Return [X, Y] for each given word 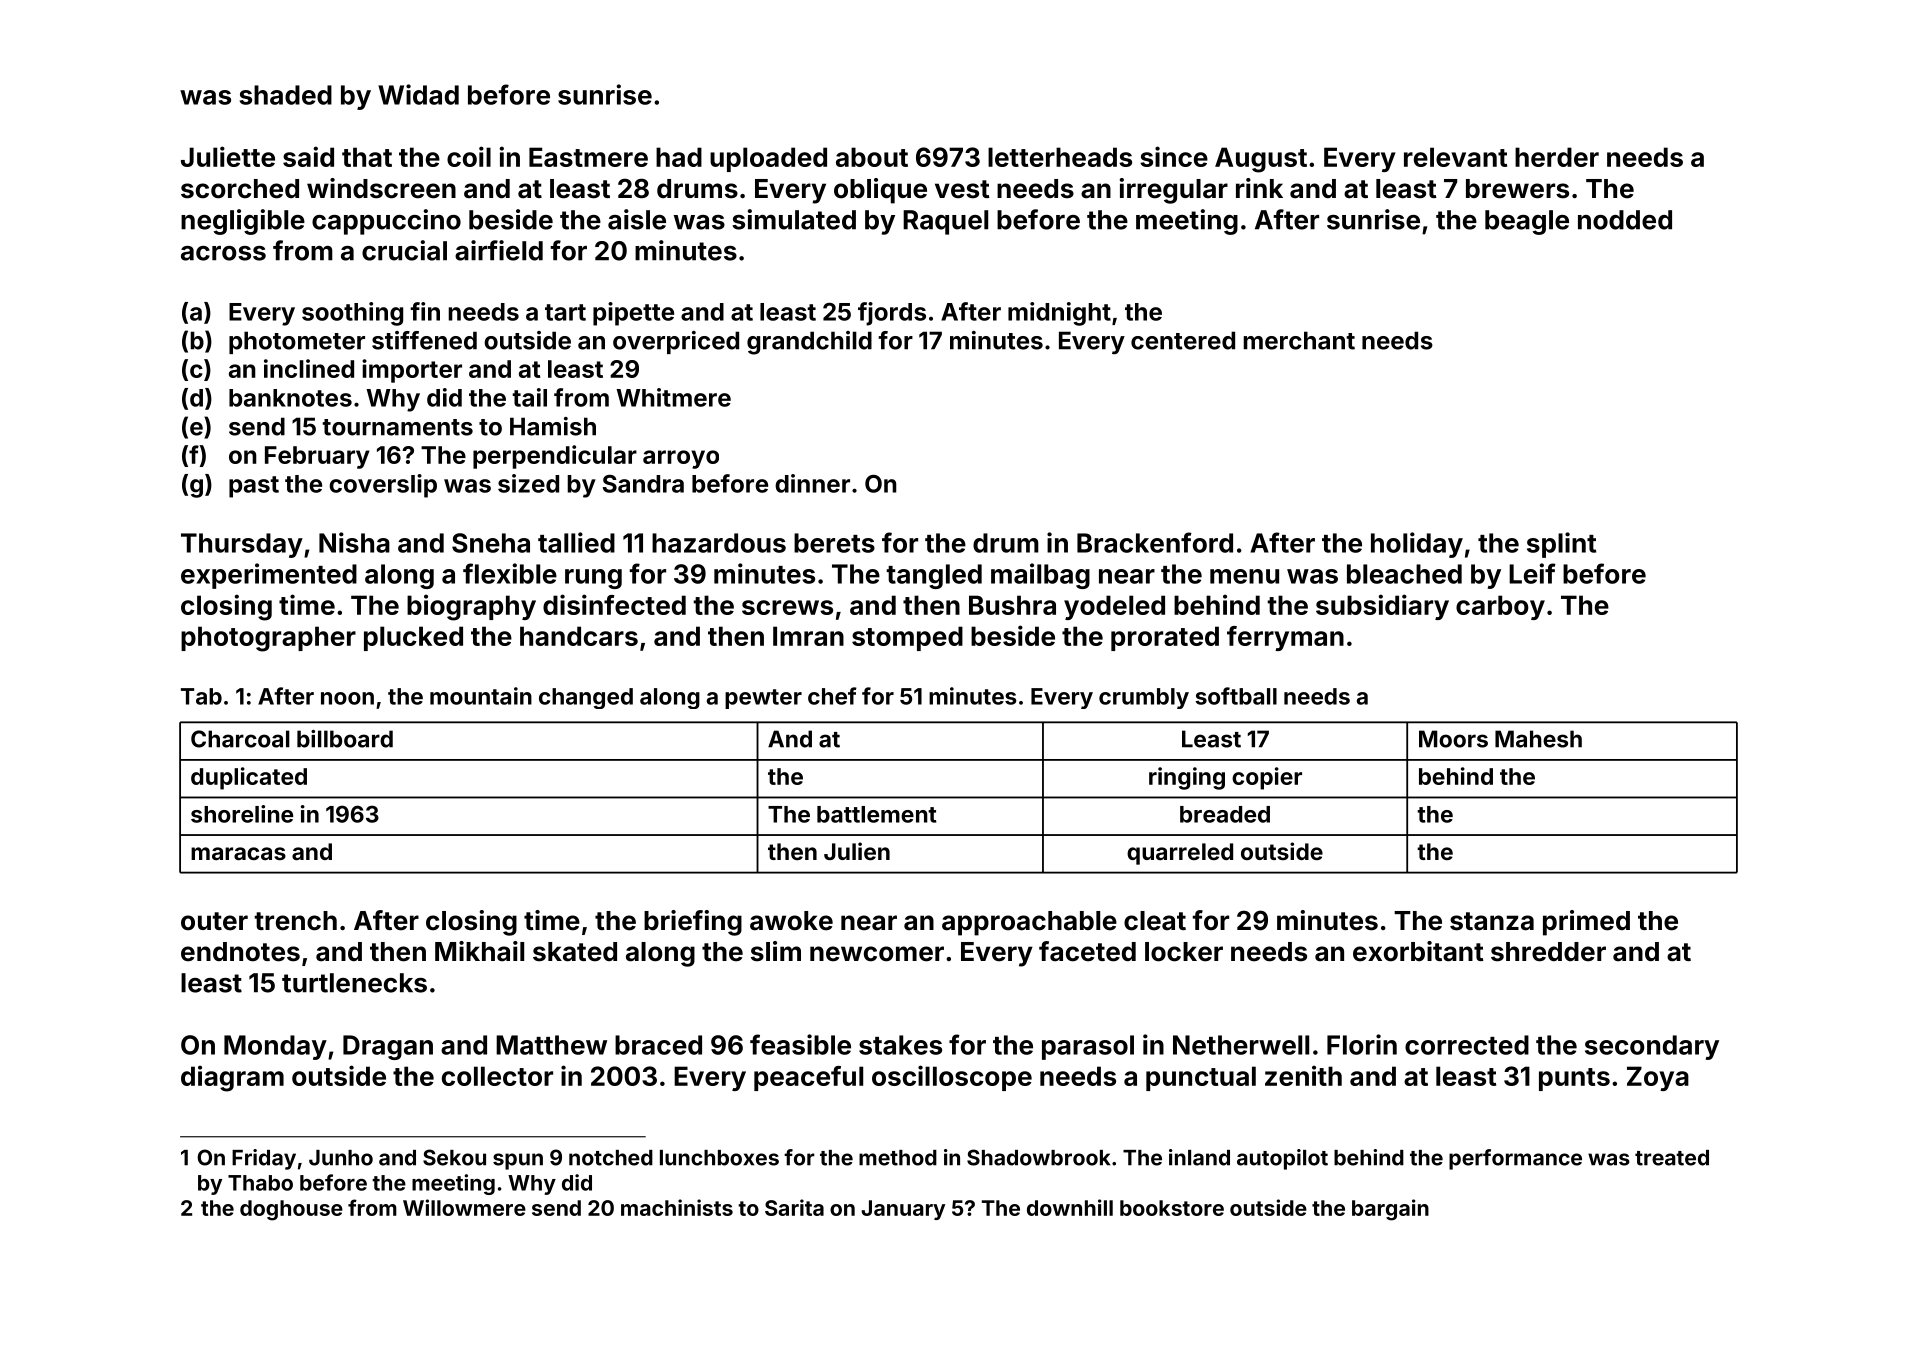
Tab [201, 696]
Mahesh [1538, 739]
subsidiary [1382, 607]
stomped [907, 638]
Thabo [260, 1183]
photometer [297, 342]
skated [575, 952]
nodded [1625, 220]
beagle [1527, 222]
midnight [1059, 314]
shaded [286, 95]
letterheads [1060, 157]
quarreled [1180, 854]
